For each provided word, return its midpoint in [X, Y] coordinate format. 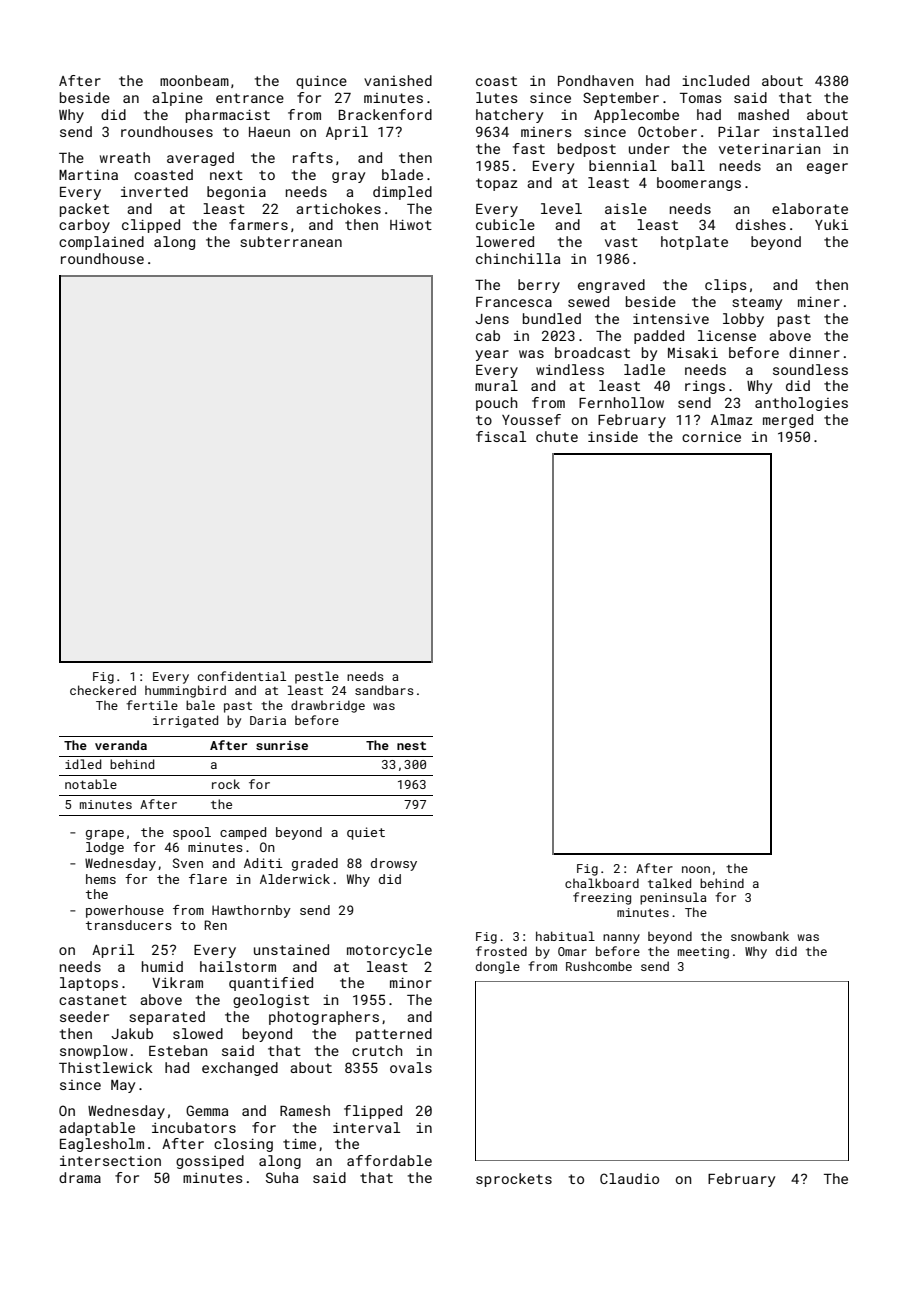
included [715, 80]
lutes [496, 97]
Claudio [629, 1178]
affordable [389, 1160]
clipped [151, 226]
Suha [282, 1177]
